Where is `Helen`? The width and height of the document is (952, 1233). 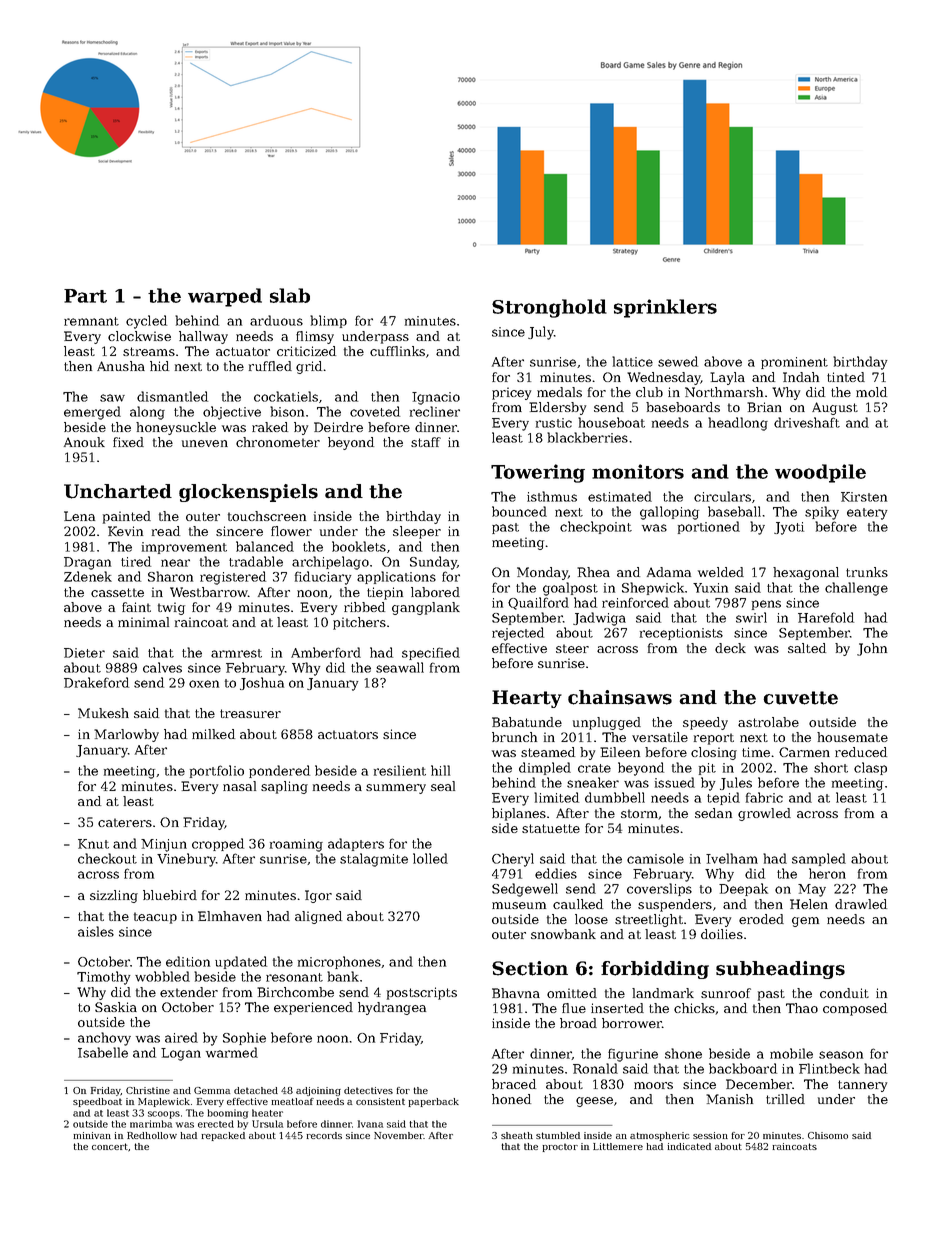
Helen is located at coordinates (809, 904).
